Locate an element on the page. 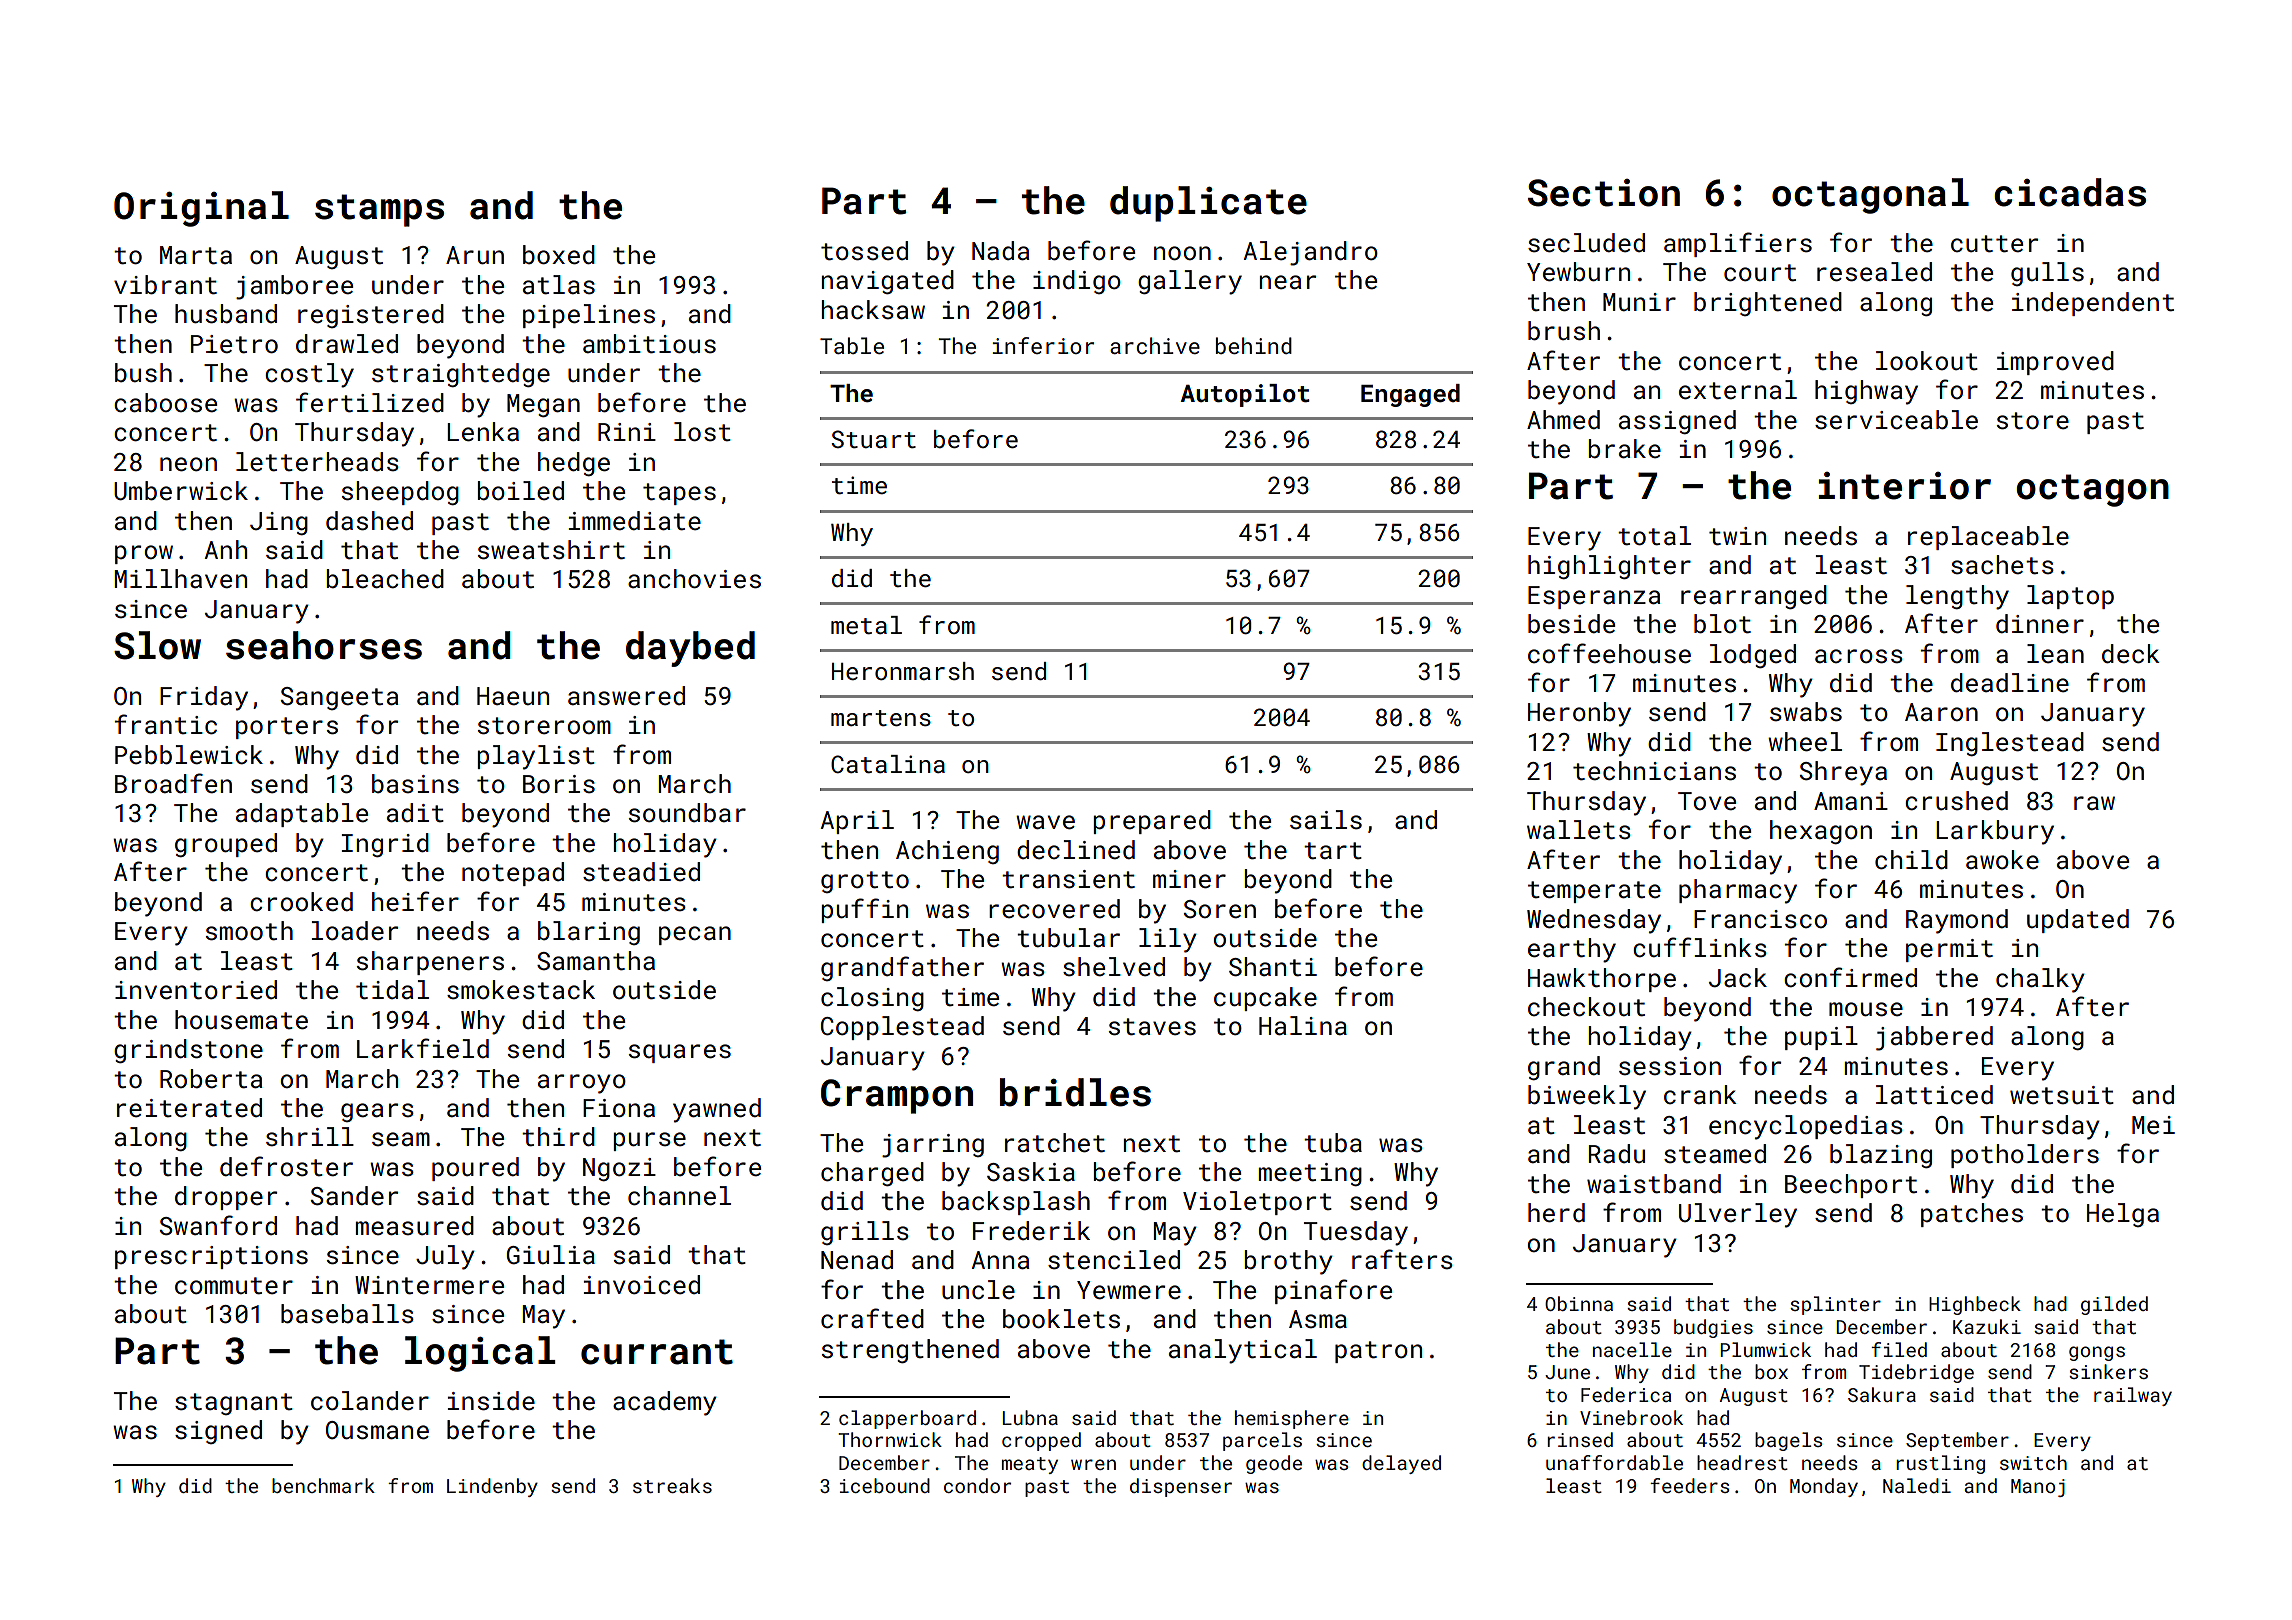 The width and height of the document is (2292, 1620). Copplestead is located at coordinates (902, 1028).
